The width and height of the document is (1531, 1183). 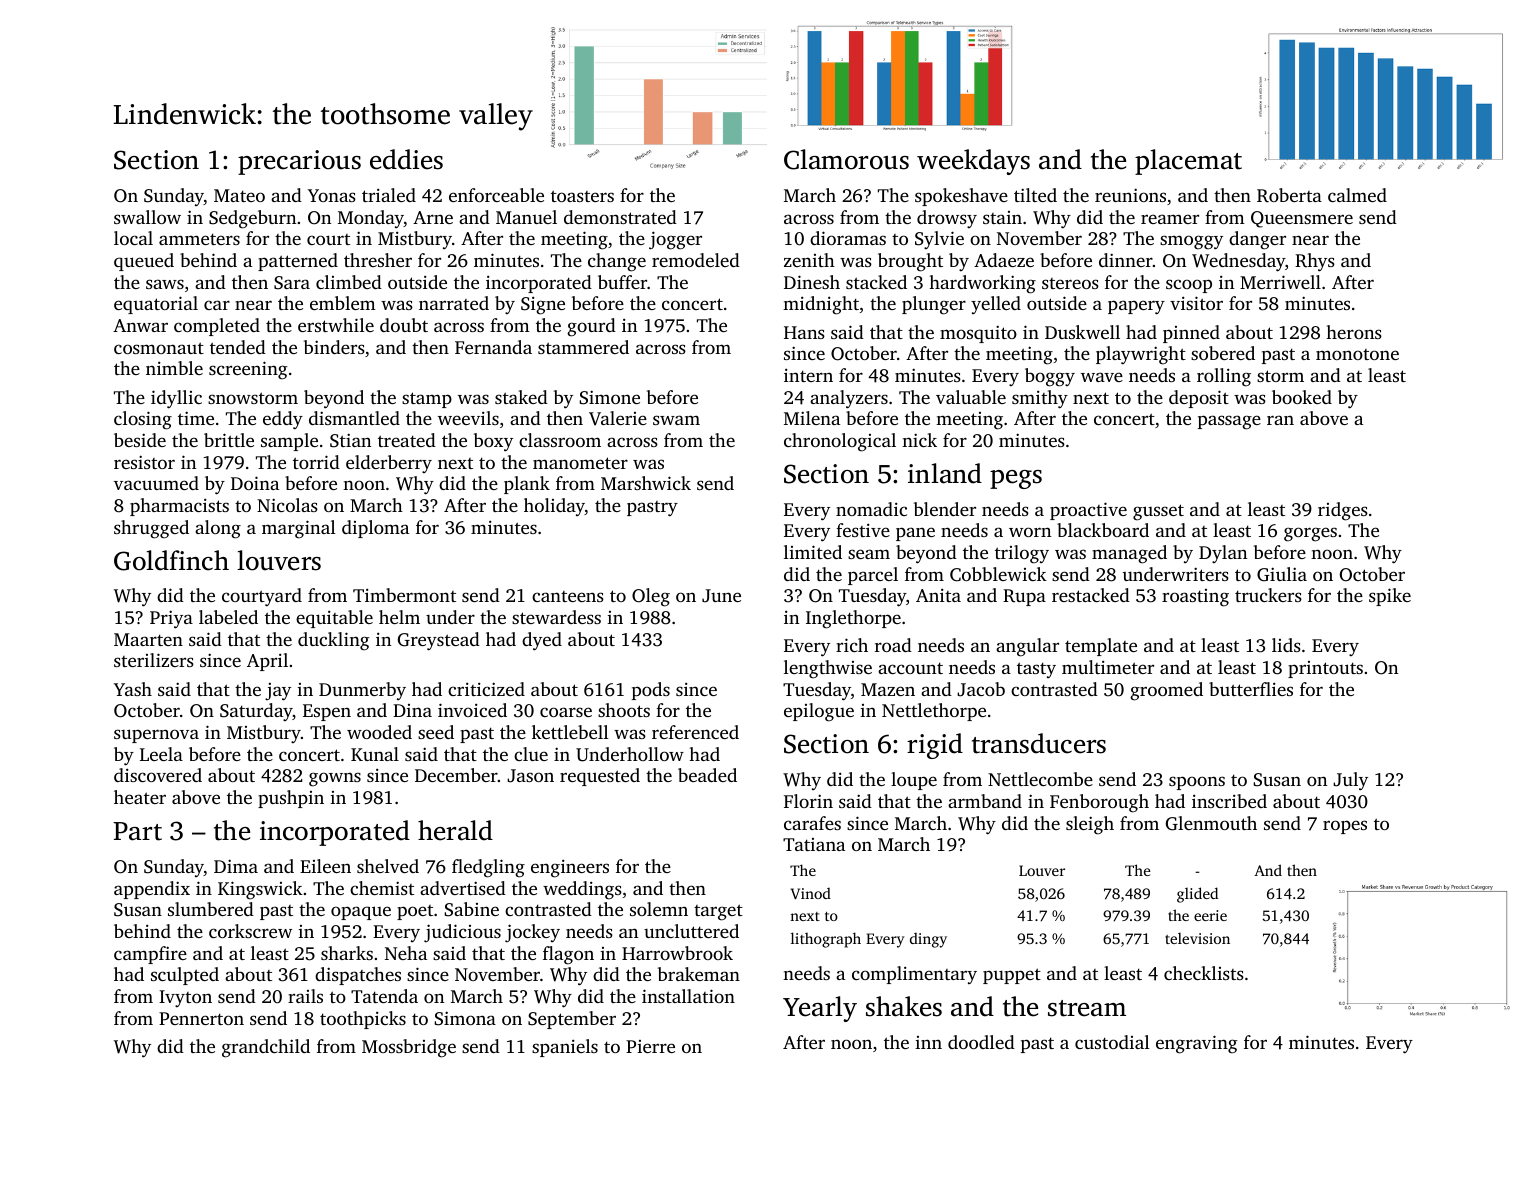 What do you see at coordinates (1188, 162) in the document?
I see `placemat` at bounding box center [1188, 162].
